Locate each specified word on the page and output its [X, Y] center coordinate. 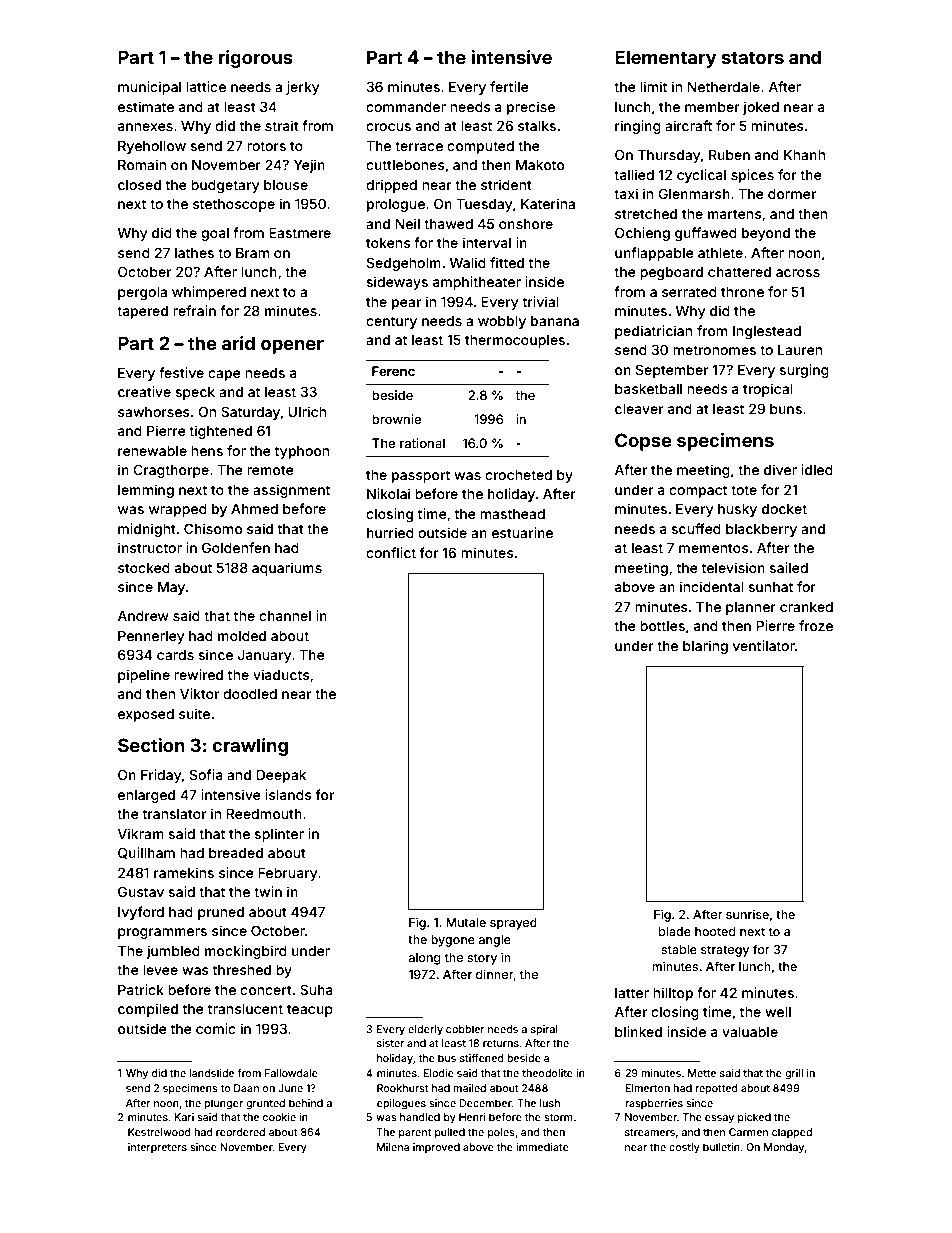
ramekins [184, 872]
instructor [150, 547]
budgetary [225, 186]
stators [753, 57]
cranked [806, 607]
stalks [537, 126]
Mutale [466, 922]
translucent [245, 1009]
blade [675, 931]
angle [495, 941]
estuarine [522, 532]
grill [794, 1074]
